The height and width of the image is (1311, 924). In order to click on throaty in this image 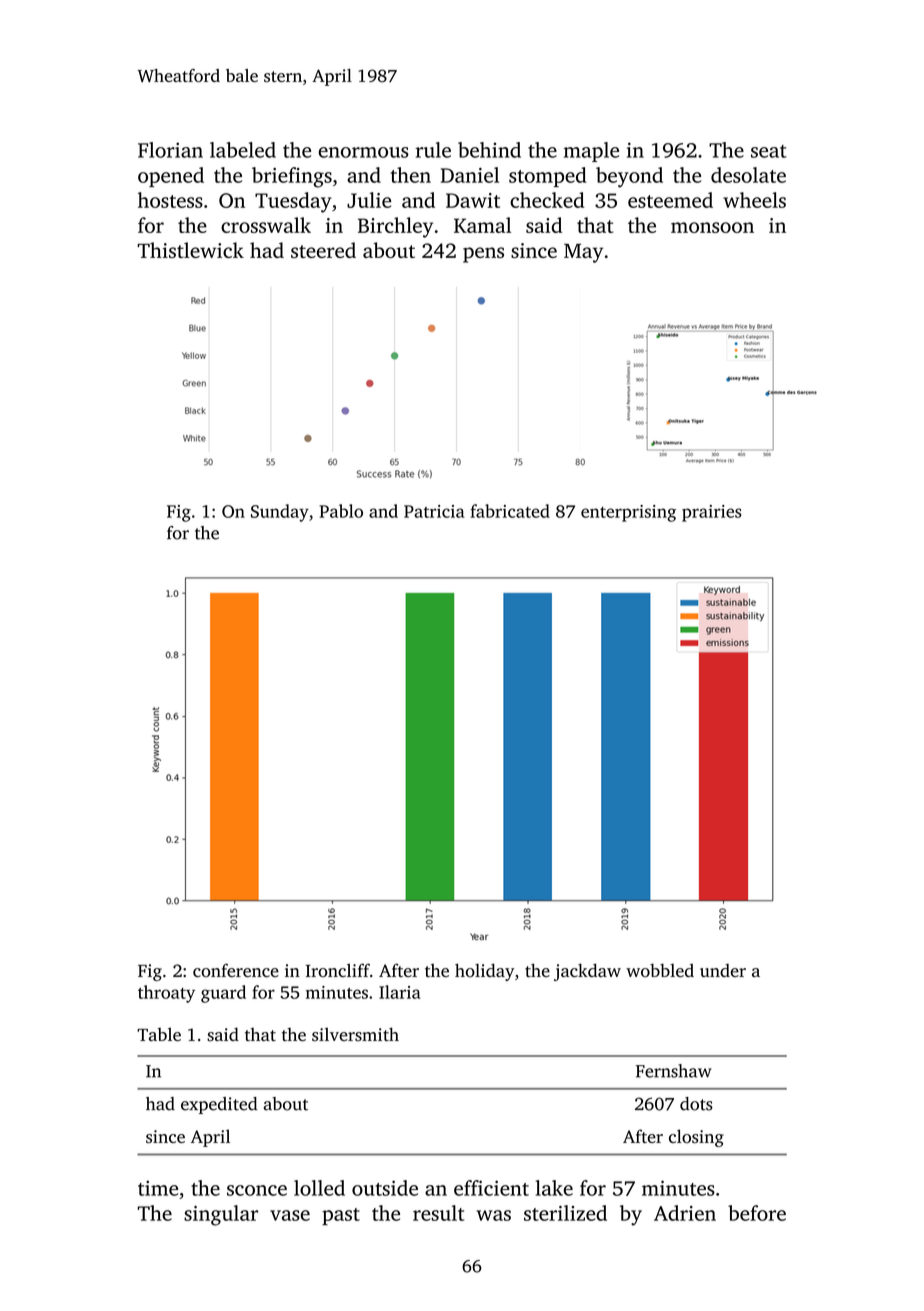, I will do `click(166, 994)`.
